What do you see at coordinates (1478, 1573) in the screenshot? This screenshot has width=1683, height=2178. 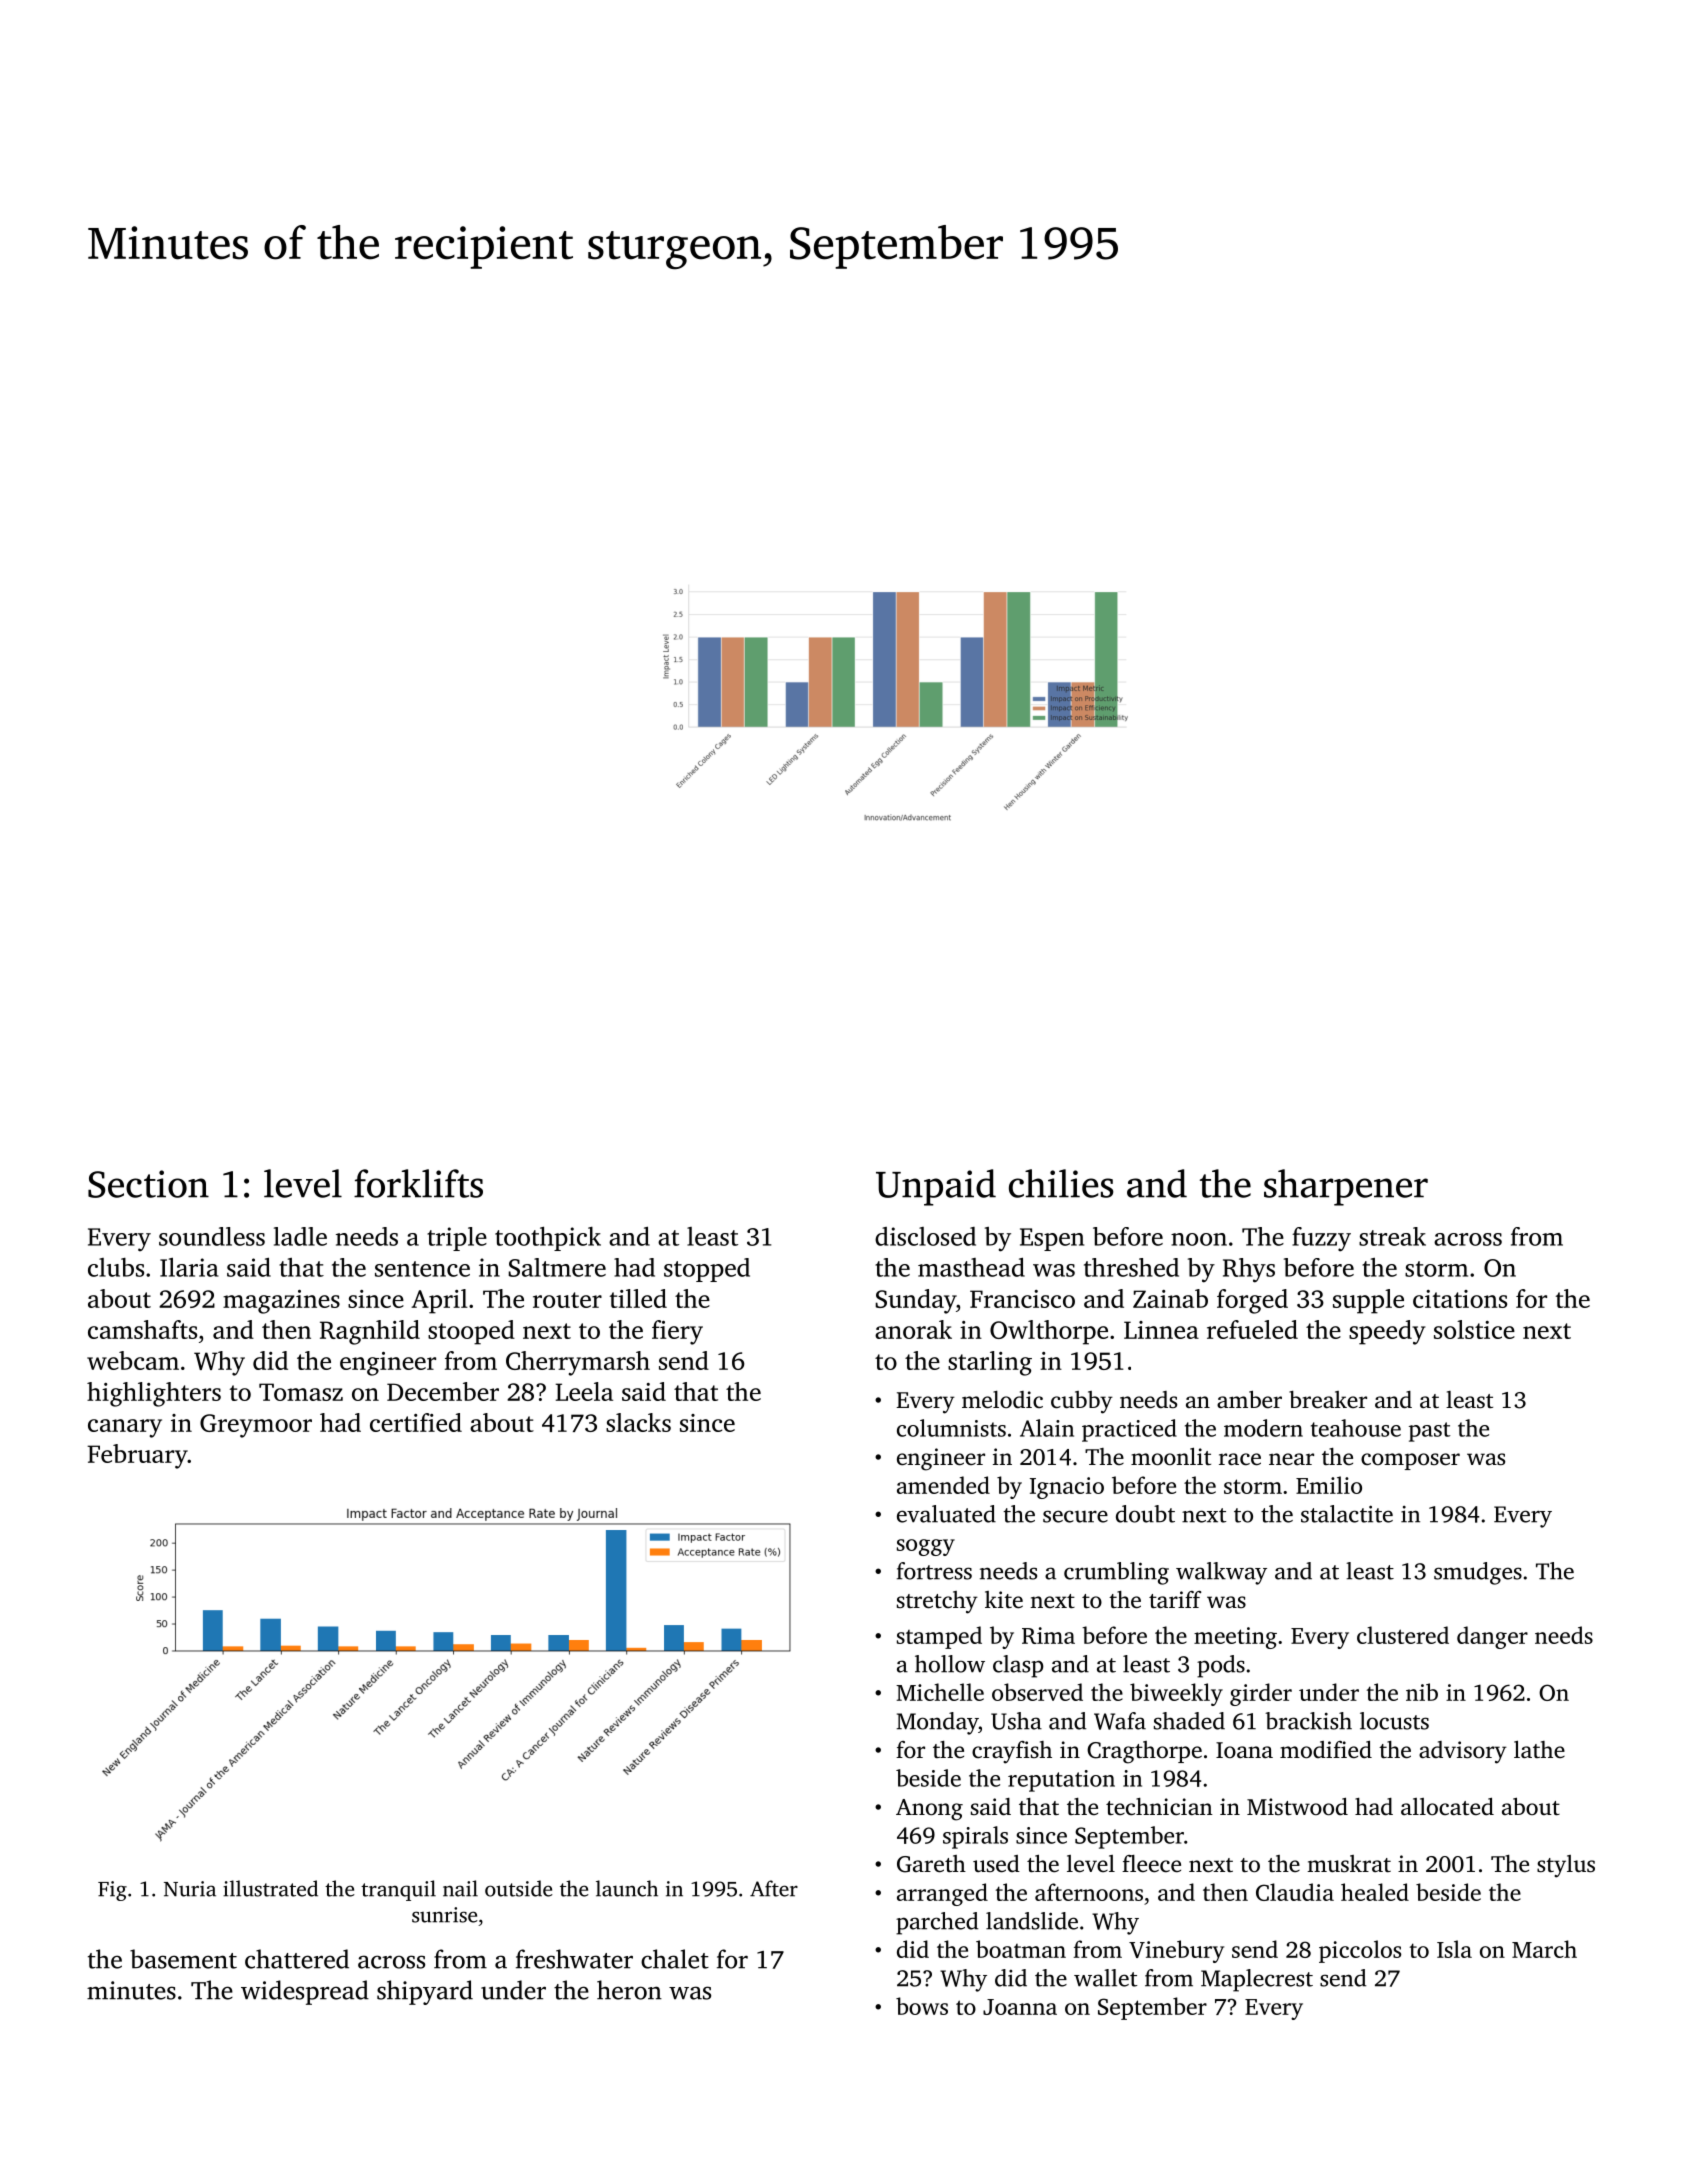 I see `smudges` at bounding box center [1478, 1573].
